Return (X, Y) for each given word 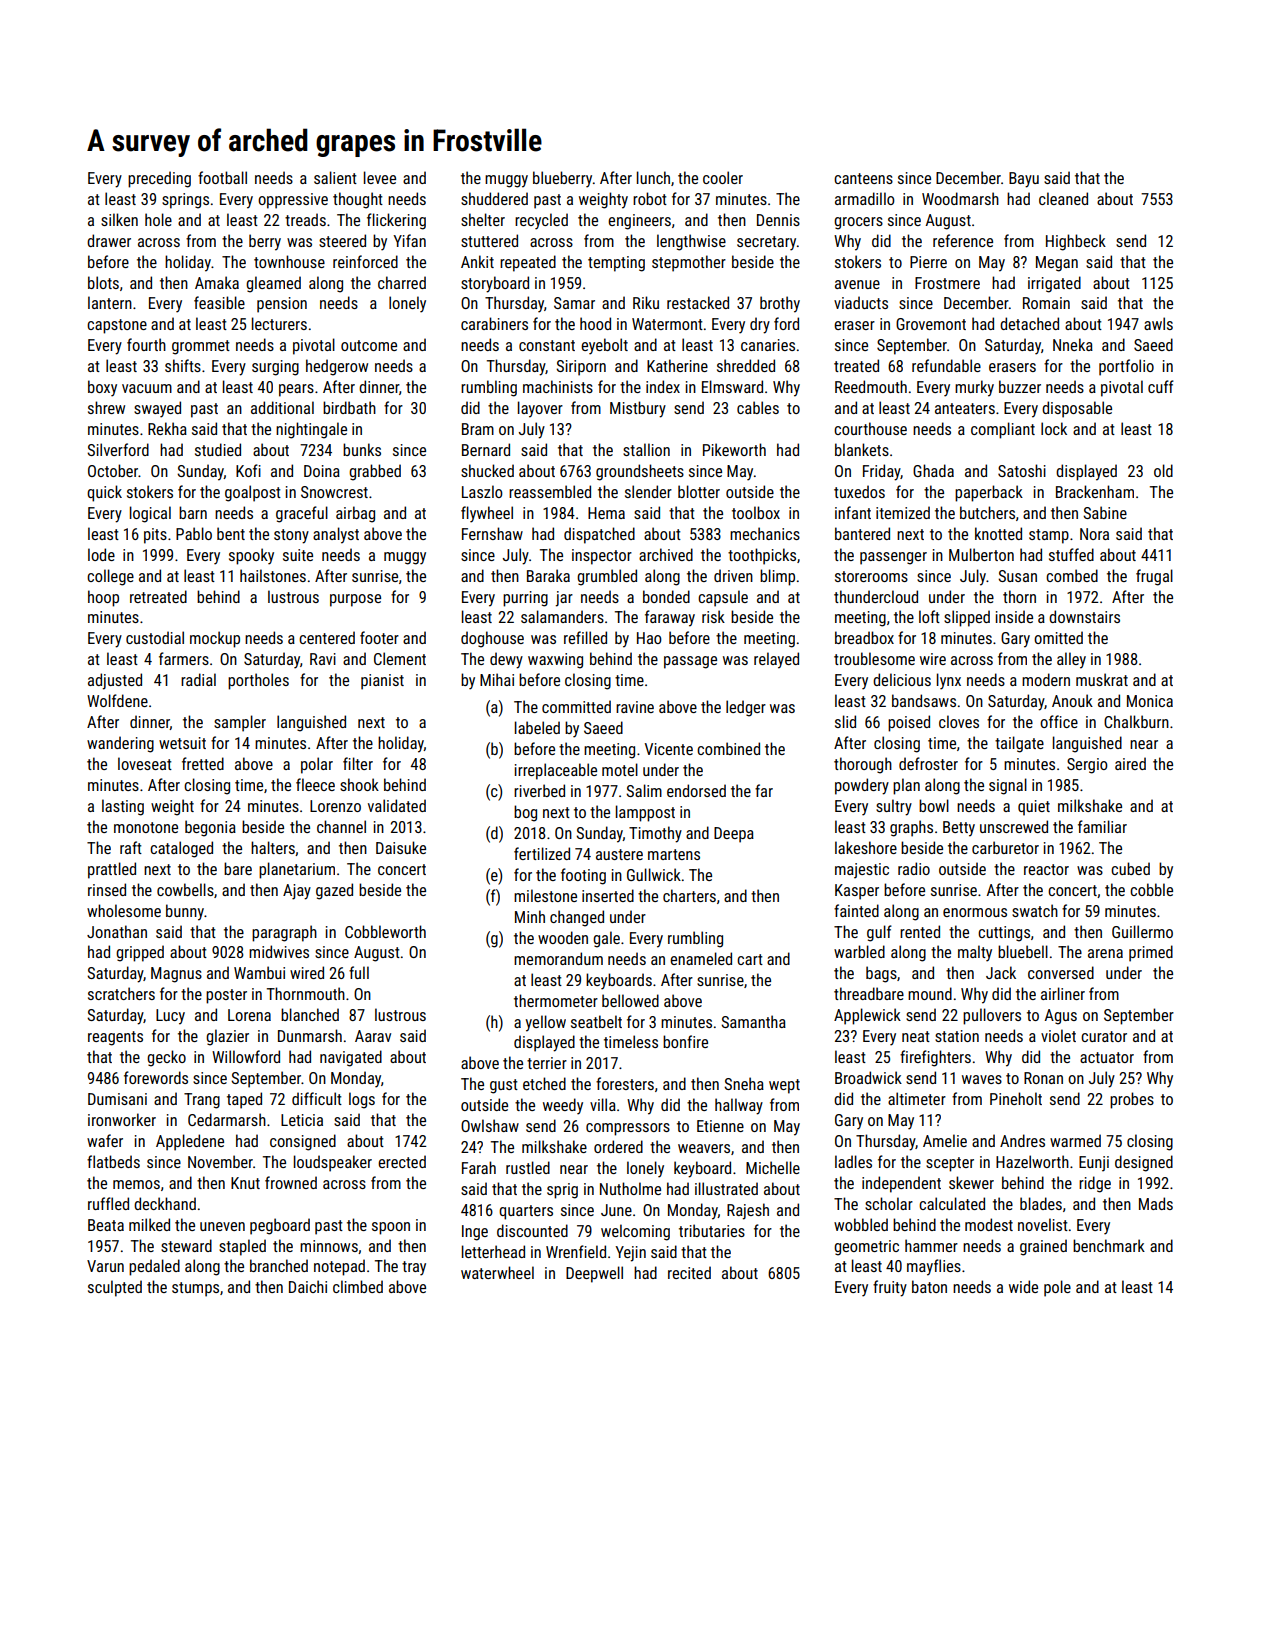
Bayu (1024, 180)
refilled (585, 637)
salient (335, 177)
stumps (195, 1289)
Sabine (1105, 512)
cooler (723, 177)
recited (689, 1272)
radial (198, 679)
